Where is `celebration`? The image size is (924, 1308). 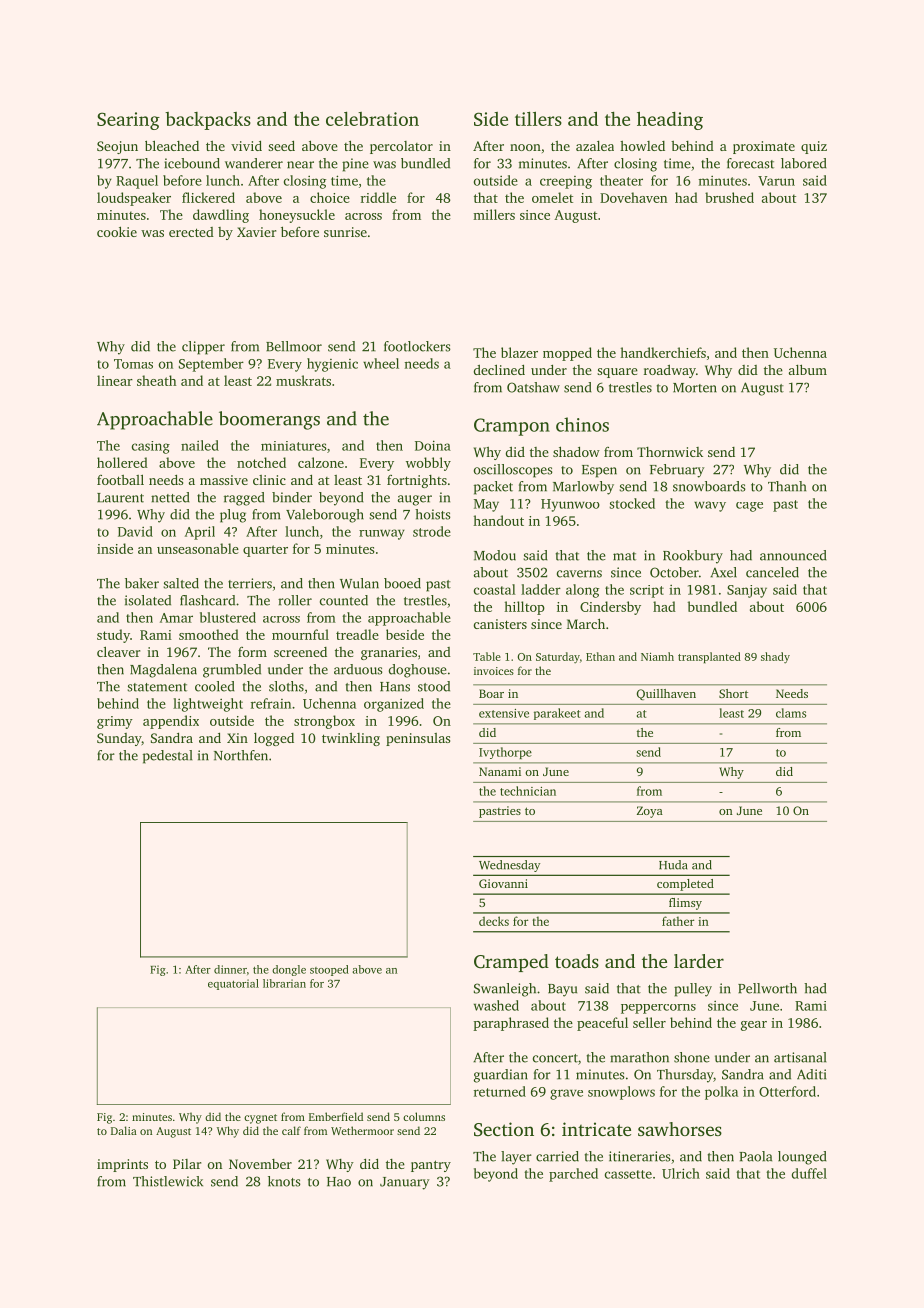 celebration is located at coordinates (372, 119).
